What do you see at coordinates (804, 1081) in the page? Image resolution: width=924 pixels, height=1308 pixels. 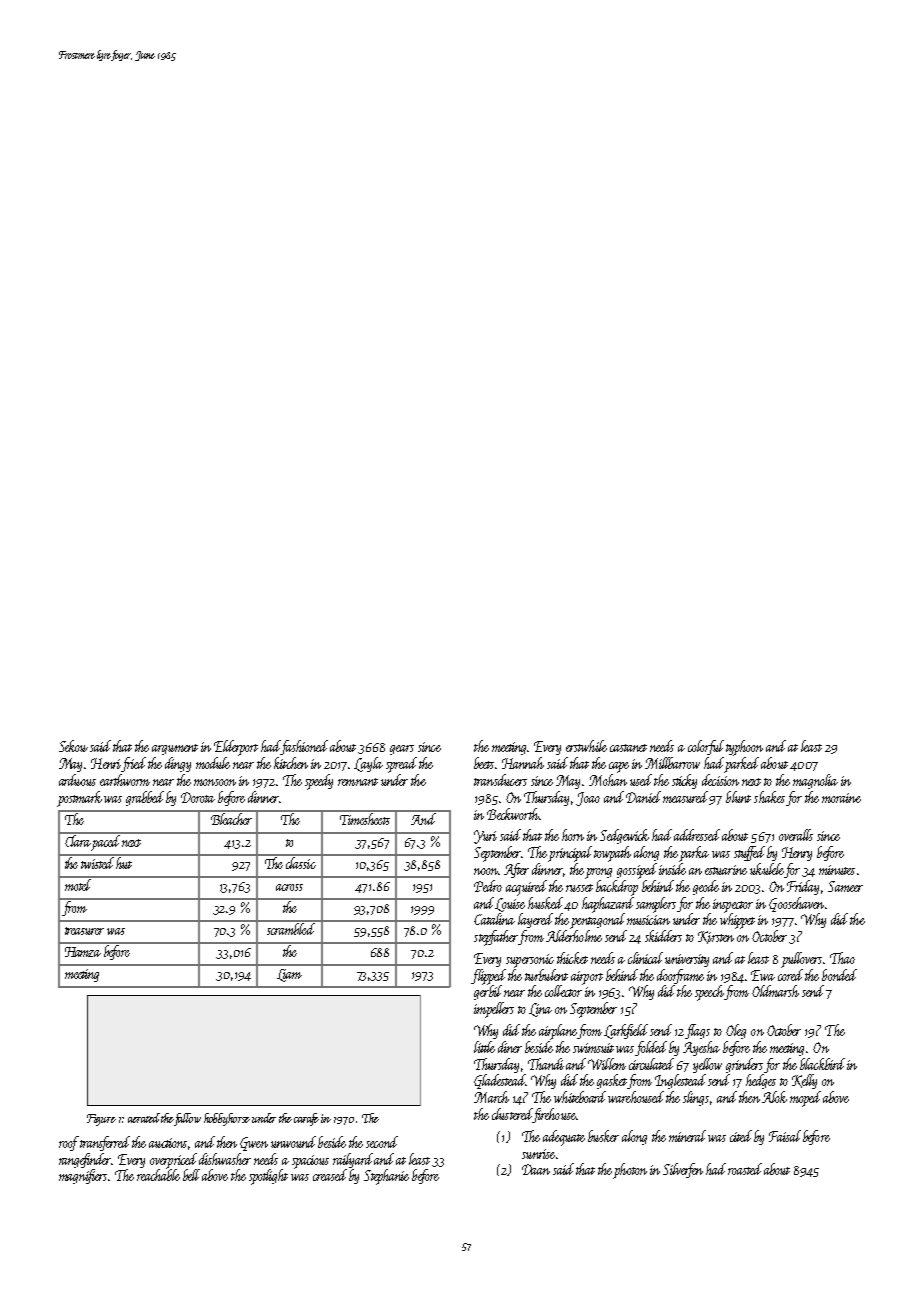 I see `Kelly` at bounding box center [804, 1081].
